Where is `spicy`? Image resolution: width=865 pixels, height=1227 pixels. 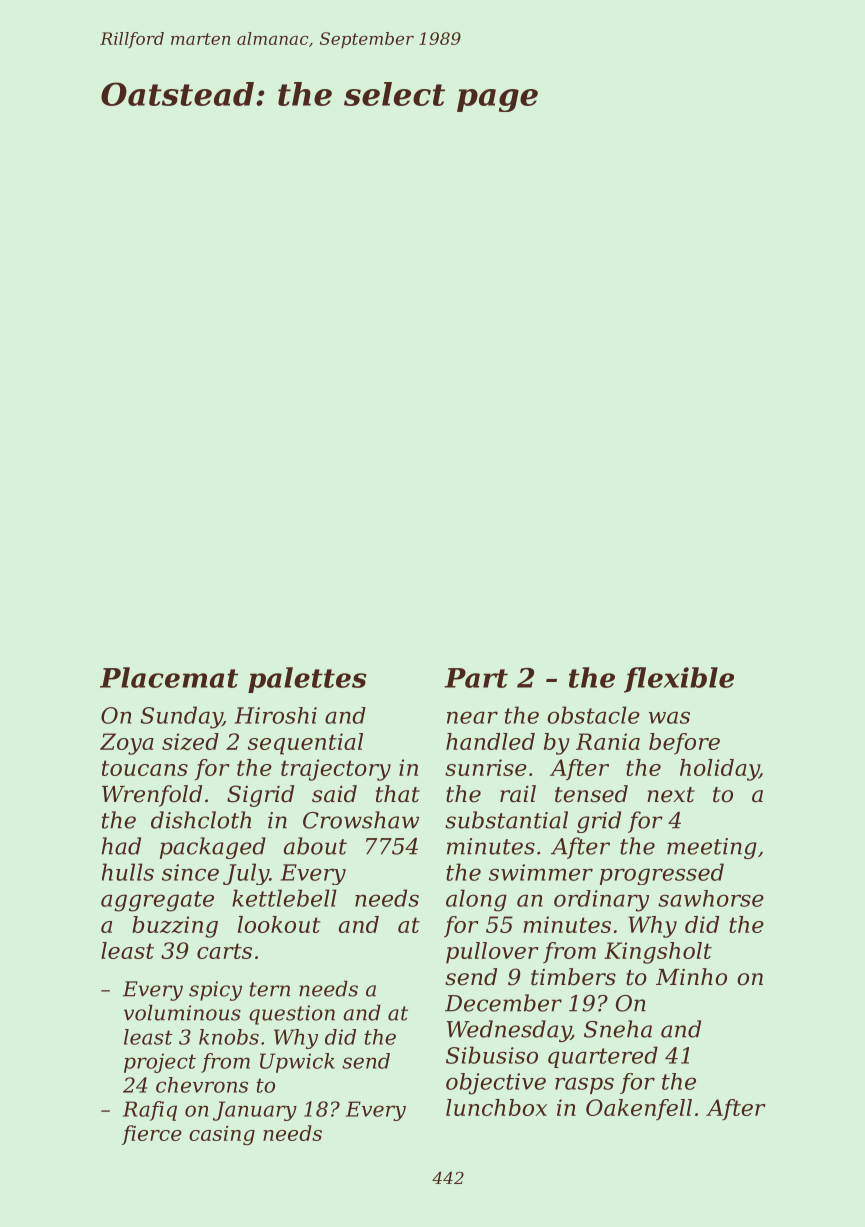
spicy is located at coordinates (215, 991).
